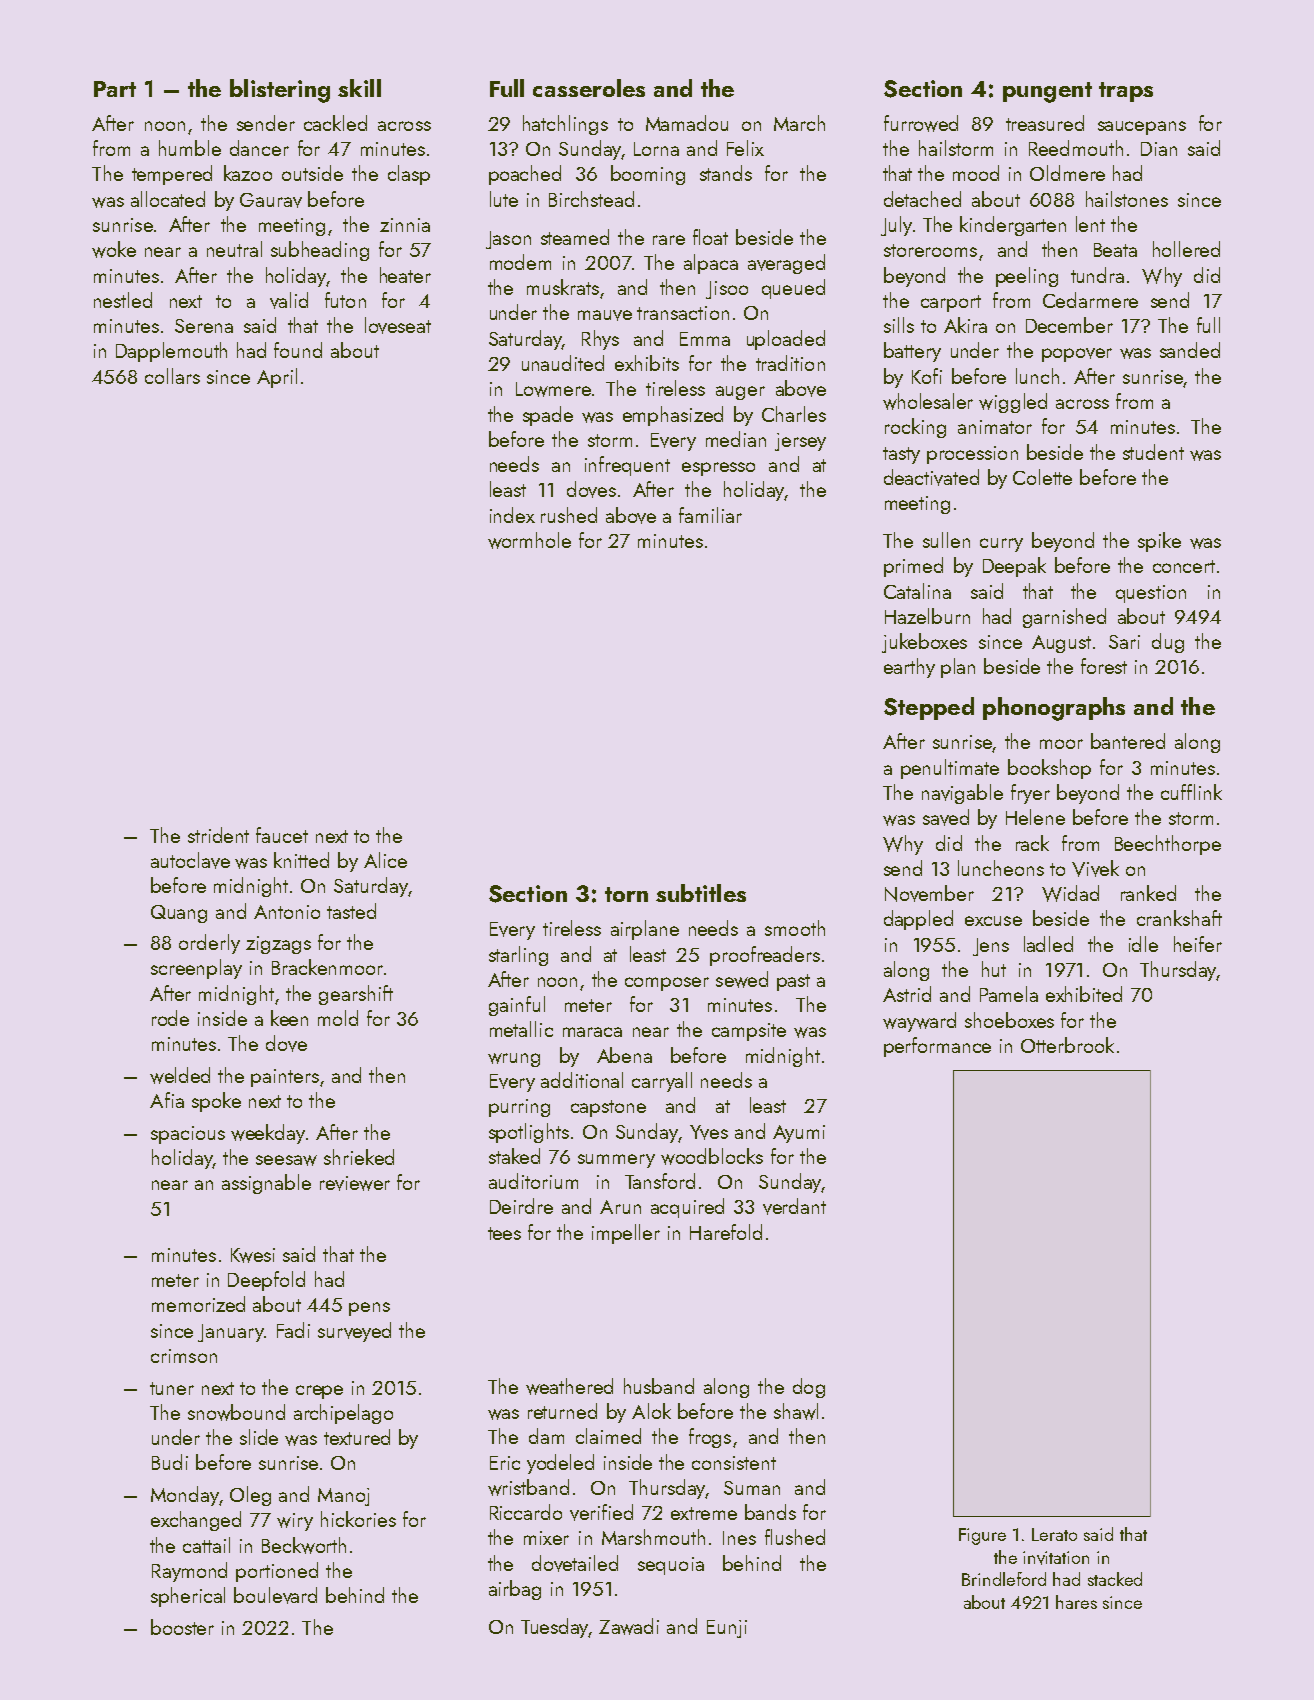  Describe the element at coordinates (982, 1536) in the screenshot. I see `Figure` at that location.
